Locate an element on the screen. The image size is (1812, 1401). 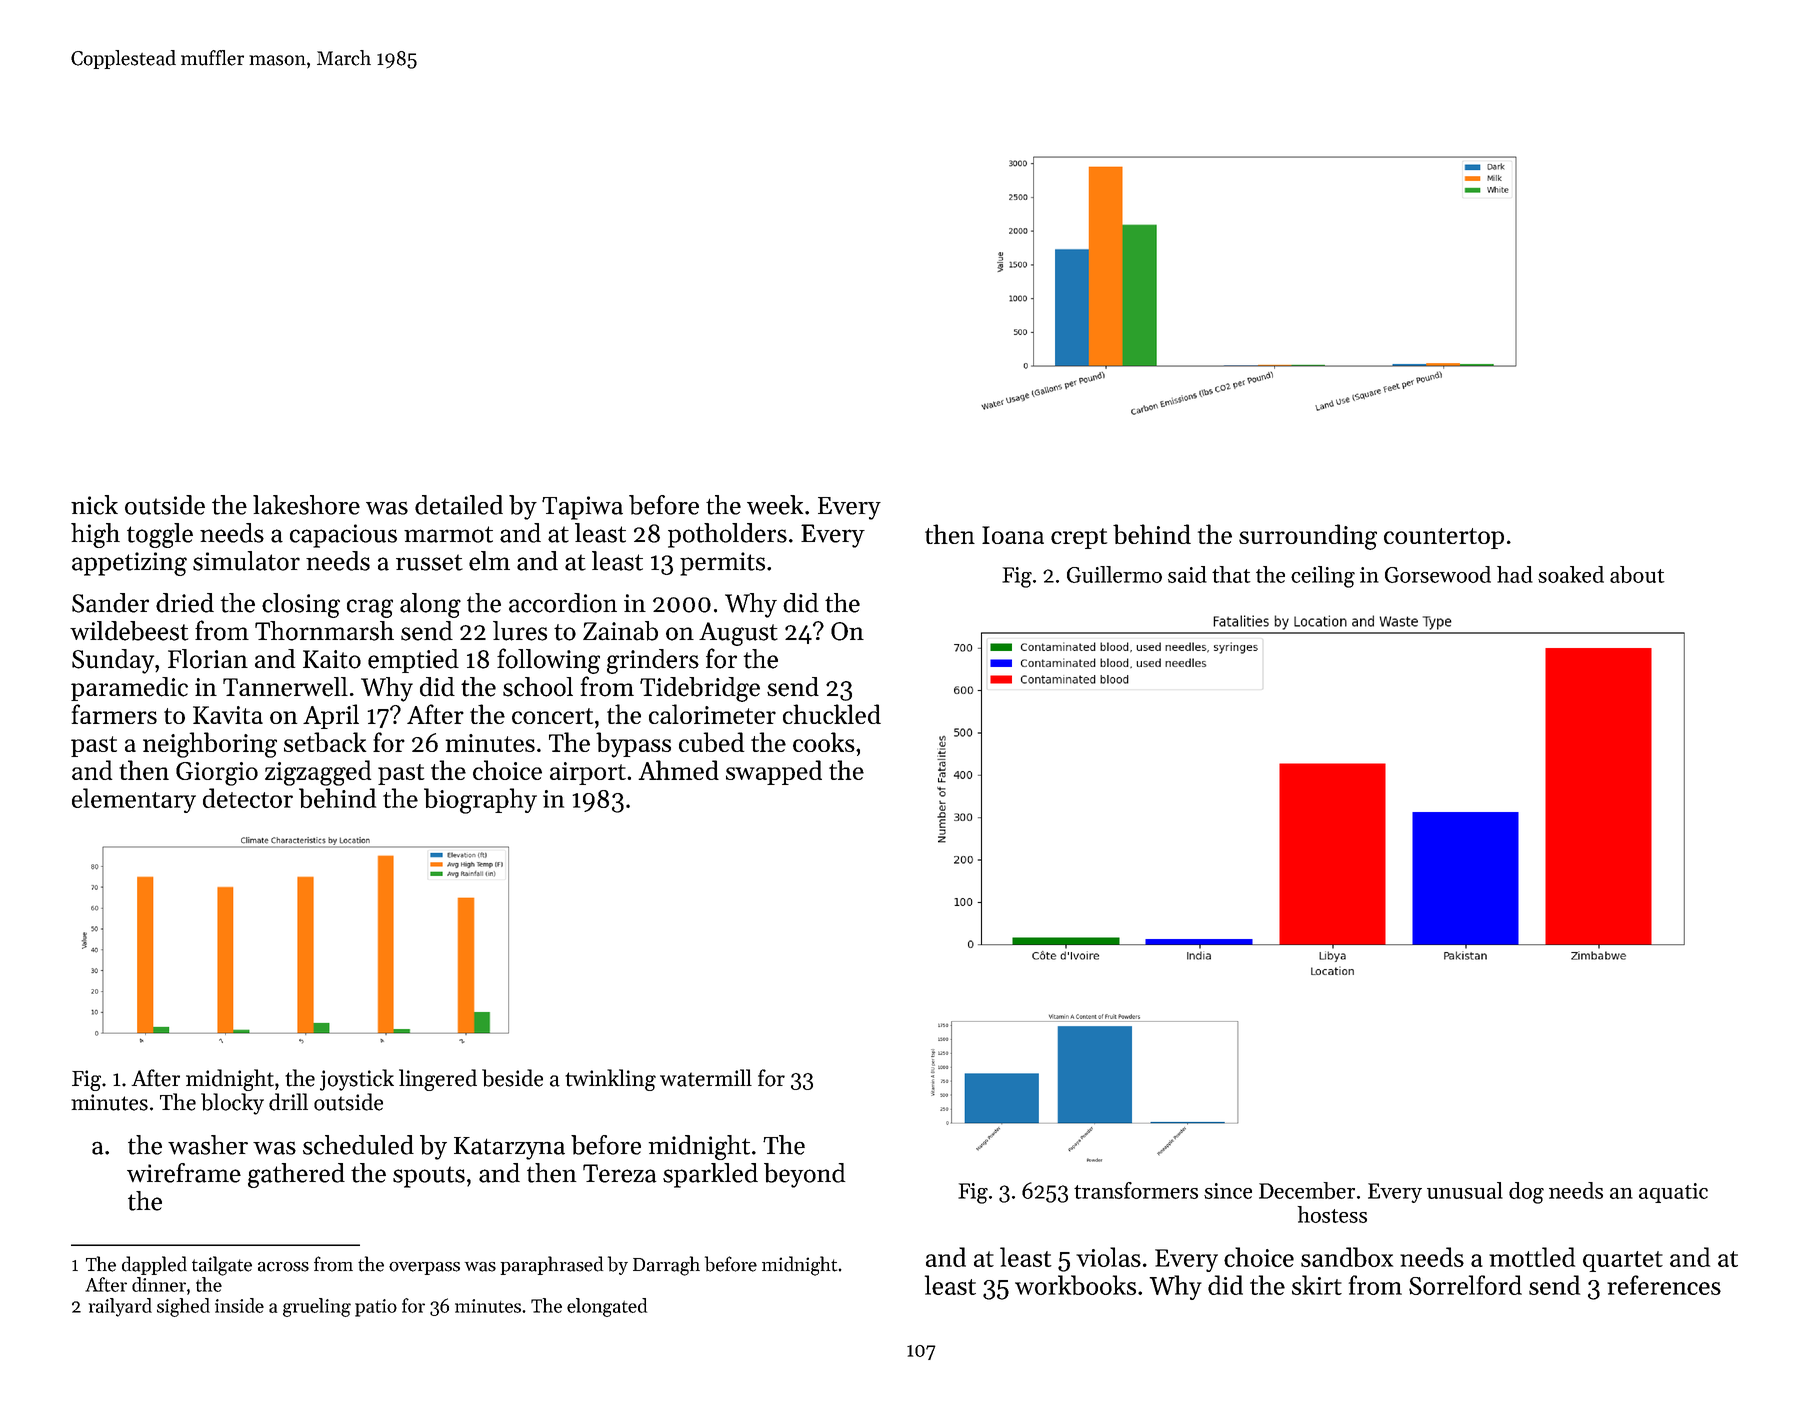
patio is located at coordinates (376, 1308).
